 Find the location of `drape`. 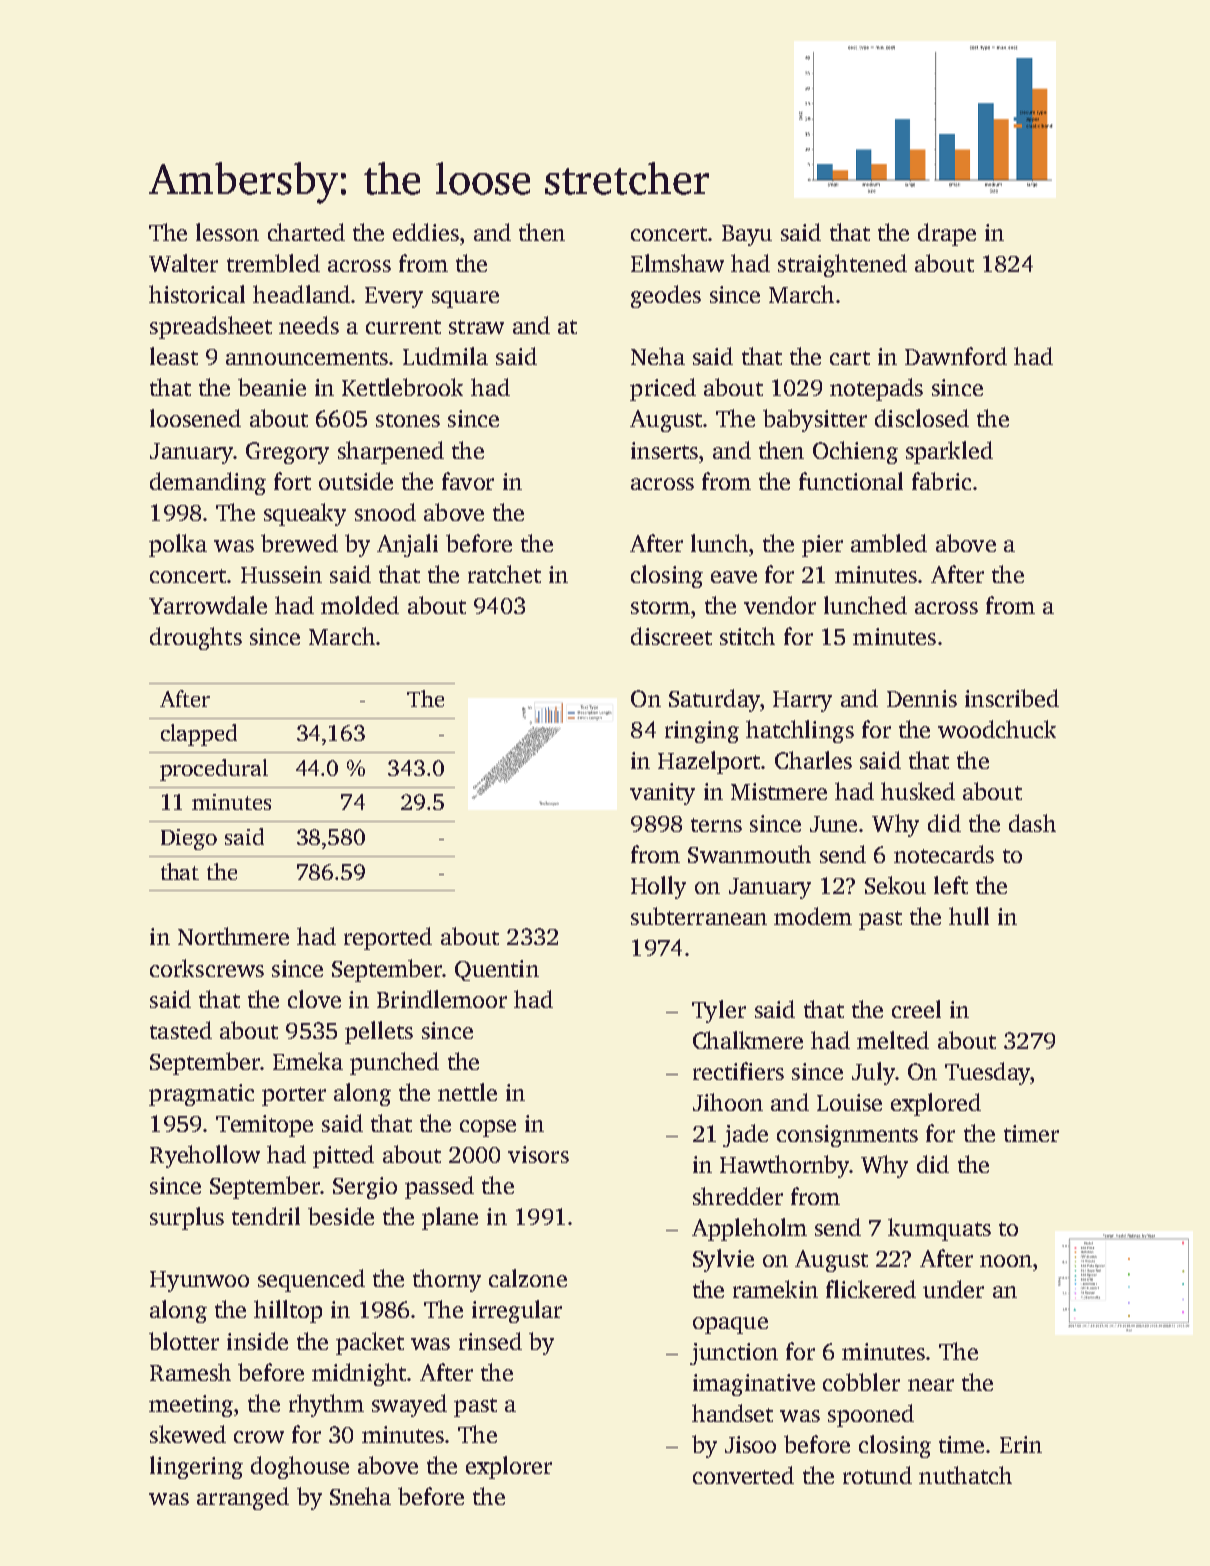

drape is located at coordinates (947, 234).
